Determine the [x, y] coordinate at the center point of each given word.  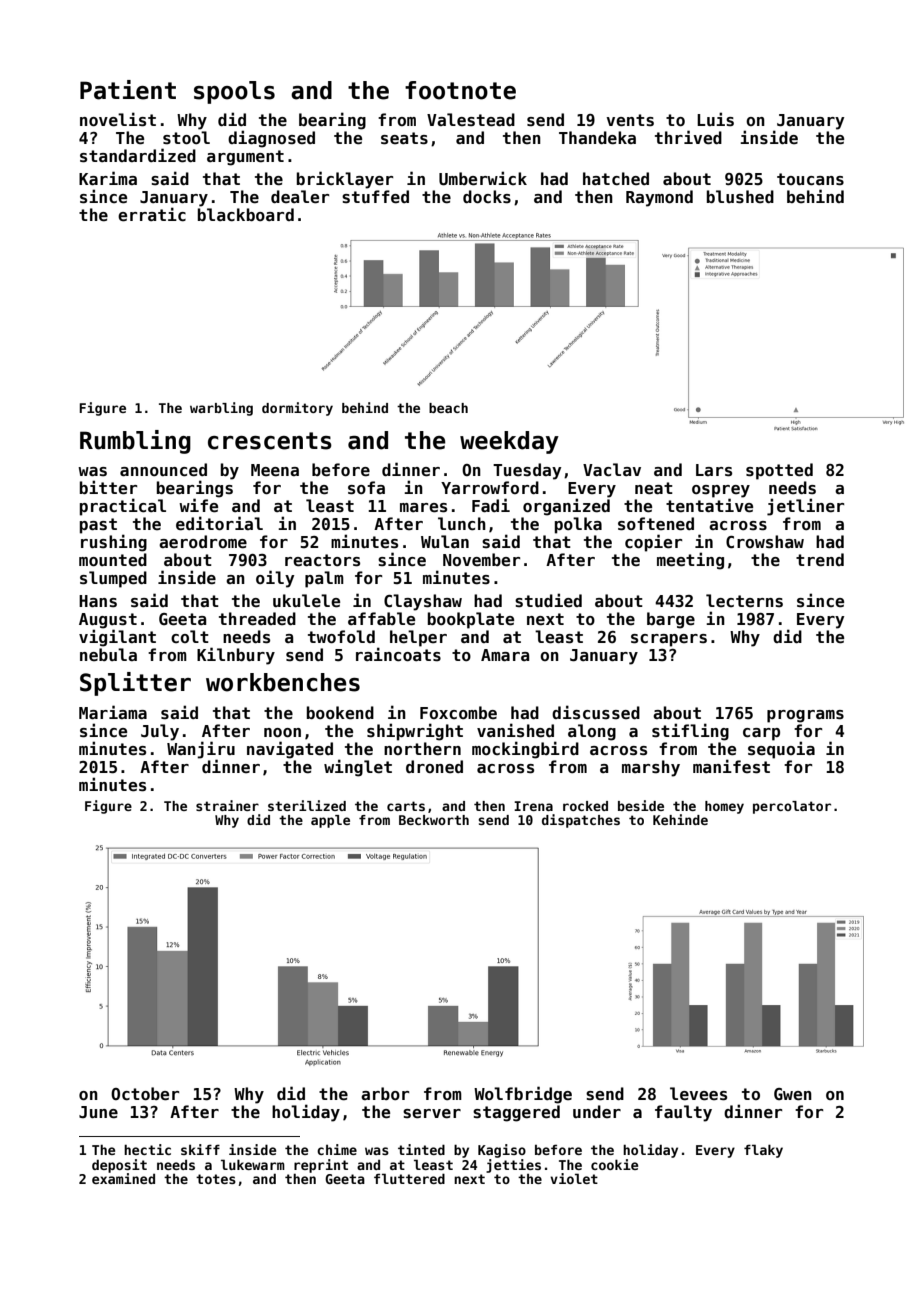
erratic [152, 214]
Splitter [135, 684]
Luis [715, 119]
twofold [341, 636]
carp [761, 734]
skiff [200, 1149]
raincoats [398, 654]
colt [190, 636]
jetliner [805, 507]
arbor [385, 1093]
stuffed [375, 197]
